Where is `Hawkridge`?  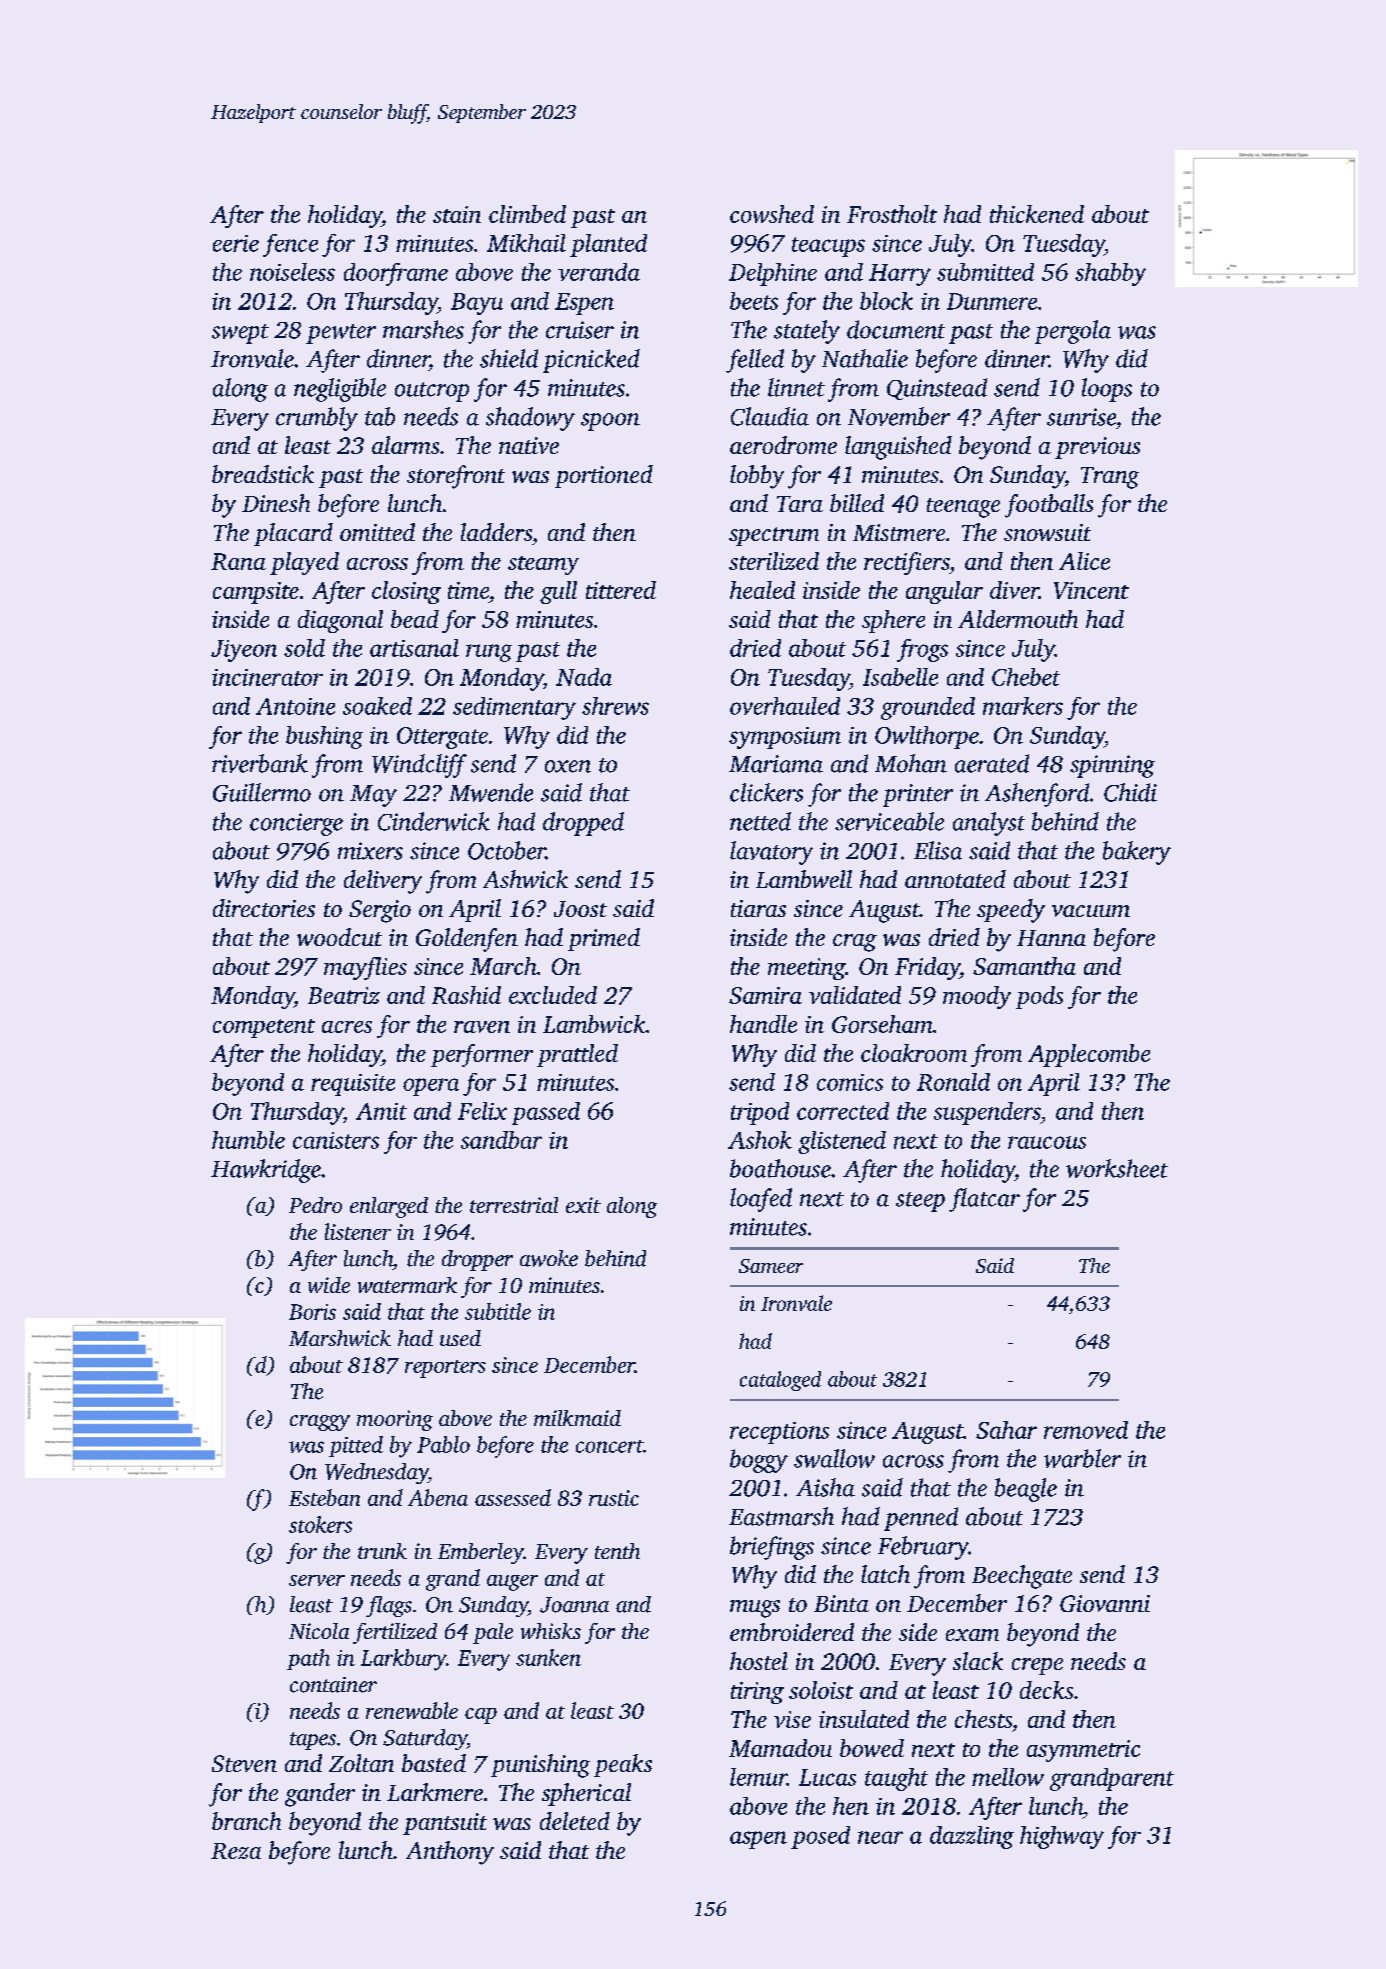
Hawkridge is located at coordinates (266, 1171).
